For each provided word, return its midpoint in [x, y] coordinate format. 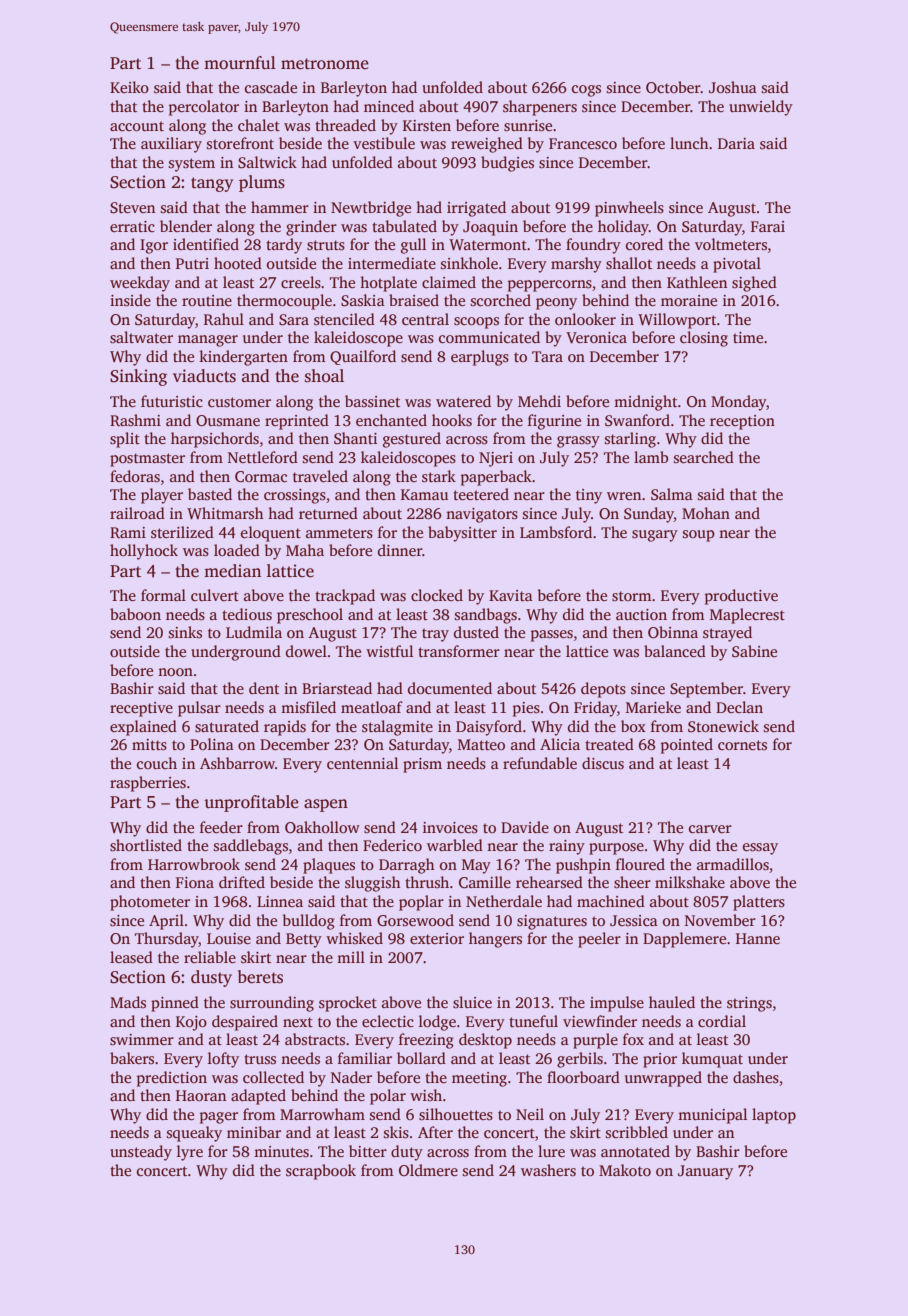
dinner [400, 550]
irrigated [476, 209]
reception [742, 422]
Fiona [195, 882]
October [673, 87]
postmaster [147, 460]
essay [760, 849]
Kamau [424, 494]
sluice [472, 1002]
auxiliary [171, 145]
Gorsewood [415, 920]
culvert [215, 595]
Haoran [201, 1095]
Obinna [673, 632]
